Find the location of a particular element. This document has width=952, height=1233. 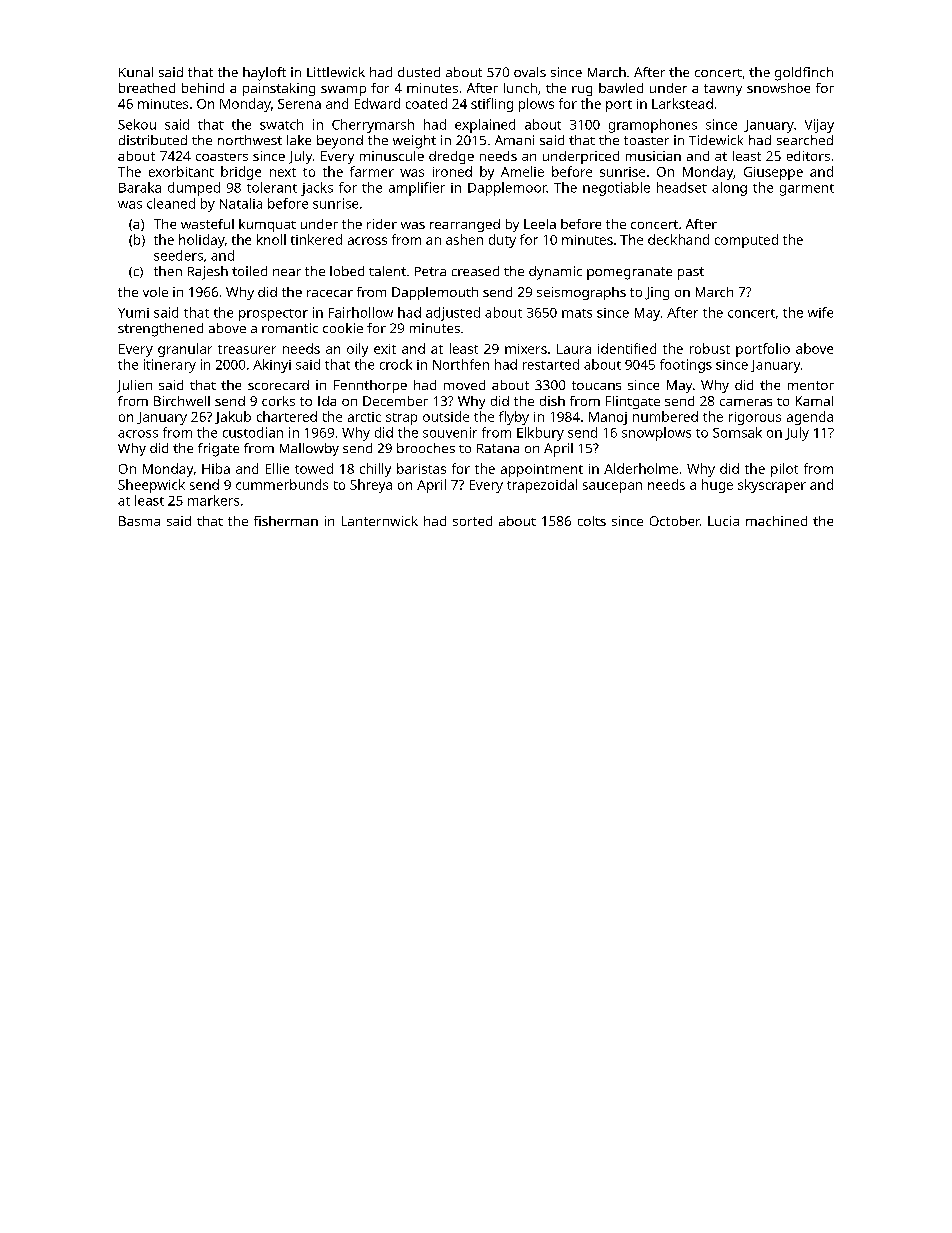

breathed is located at coordinates (147, 88).
